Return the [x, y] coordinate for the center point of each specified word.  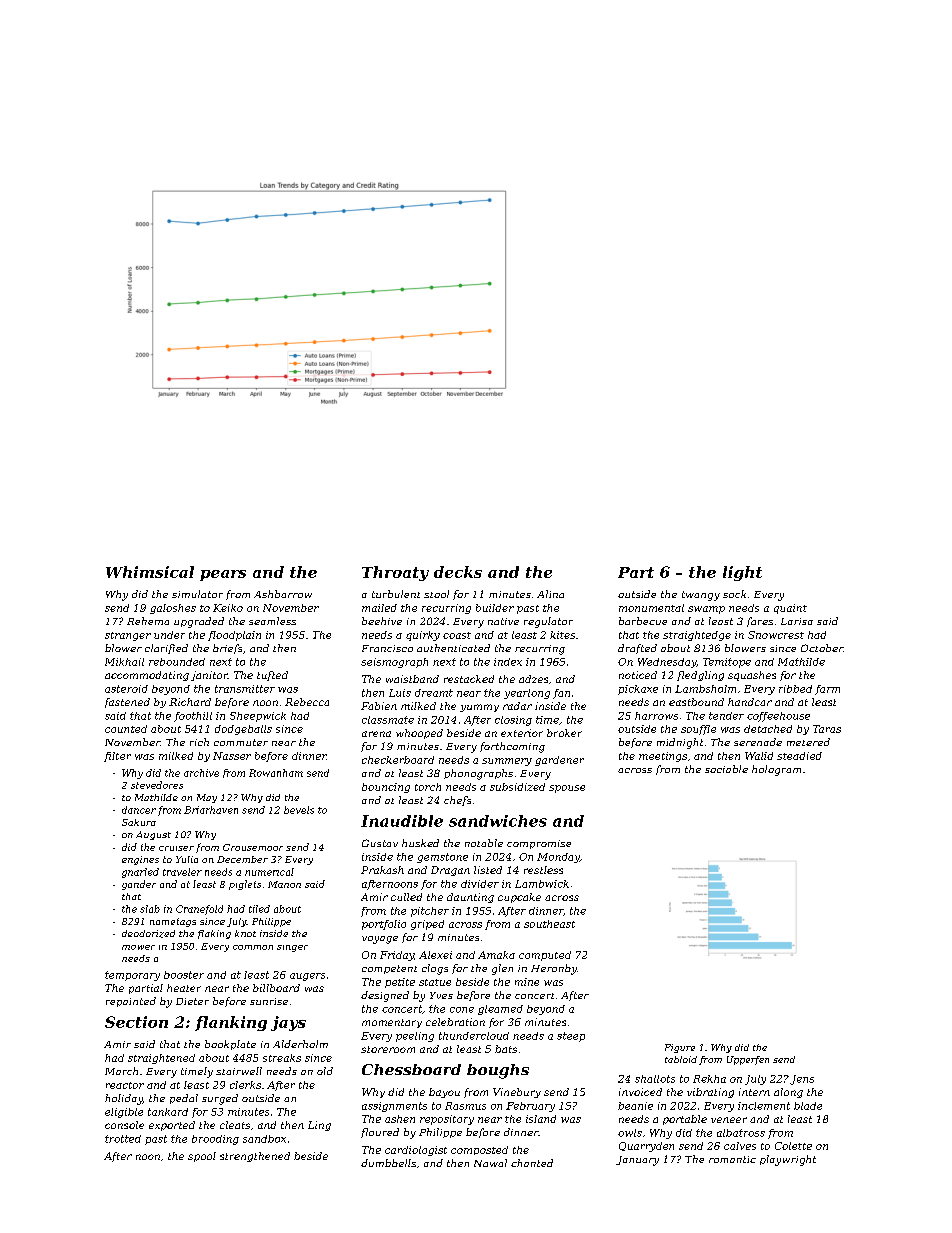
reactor [125, 1085]
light [742, 573]
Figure [680, 1048]
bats [506, 1049]
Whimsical [150, 572]
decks [458, 572]
